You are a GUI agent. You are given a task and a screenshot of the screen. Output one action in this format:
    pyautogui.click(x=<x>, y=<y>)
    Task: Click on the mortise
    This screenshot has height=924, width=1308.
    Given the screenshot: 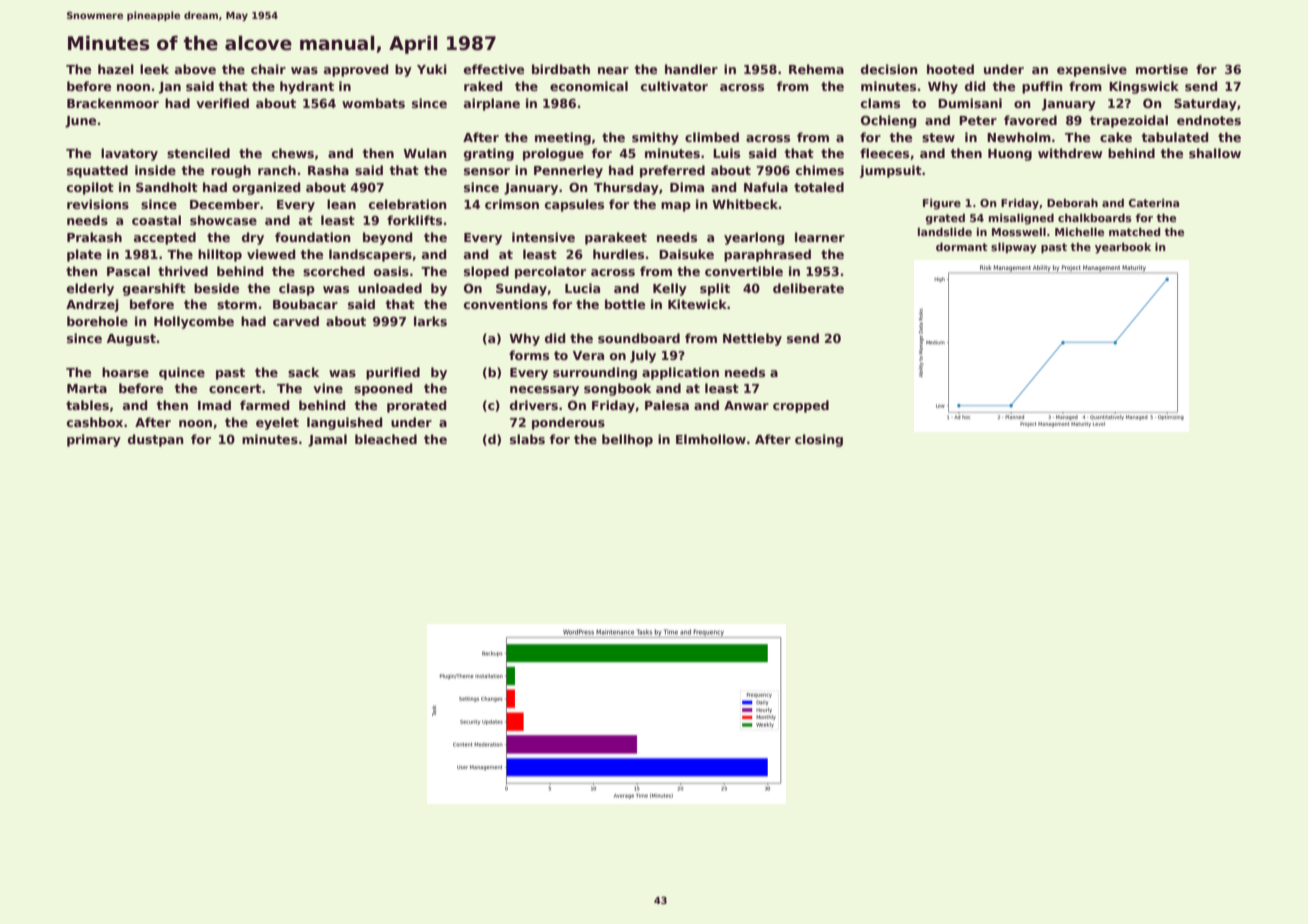 What is the action you would take?
    pyautogui.click(x=1162, y=69)
